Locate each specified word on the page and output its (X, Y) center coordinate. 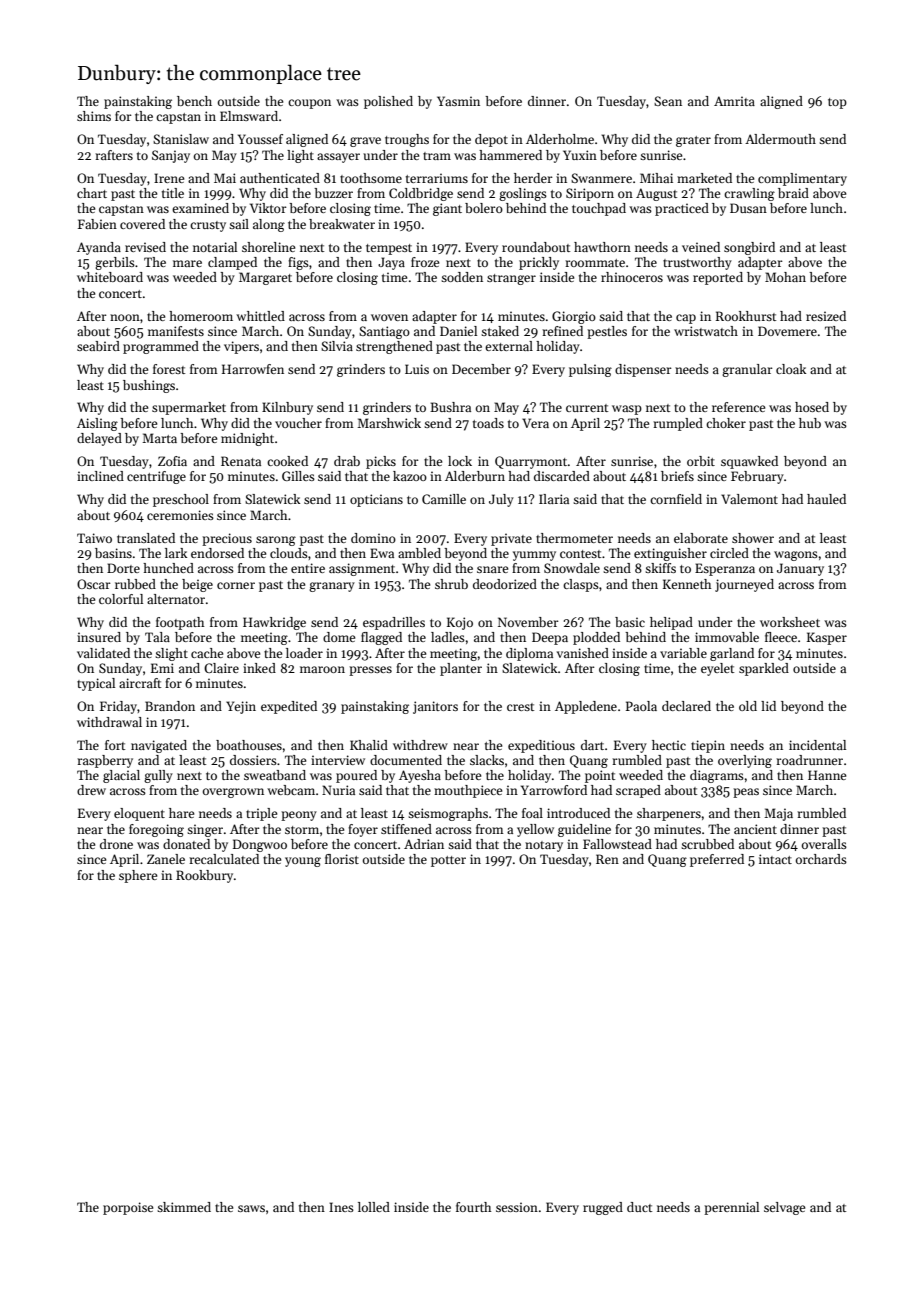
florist (342, 859)
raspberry (105, 761)
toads (488, 423)
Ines (341, 1207)
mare (187, 263)
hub (810, 423)
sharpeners (669, 814)
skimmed (184, 1207)
